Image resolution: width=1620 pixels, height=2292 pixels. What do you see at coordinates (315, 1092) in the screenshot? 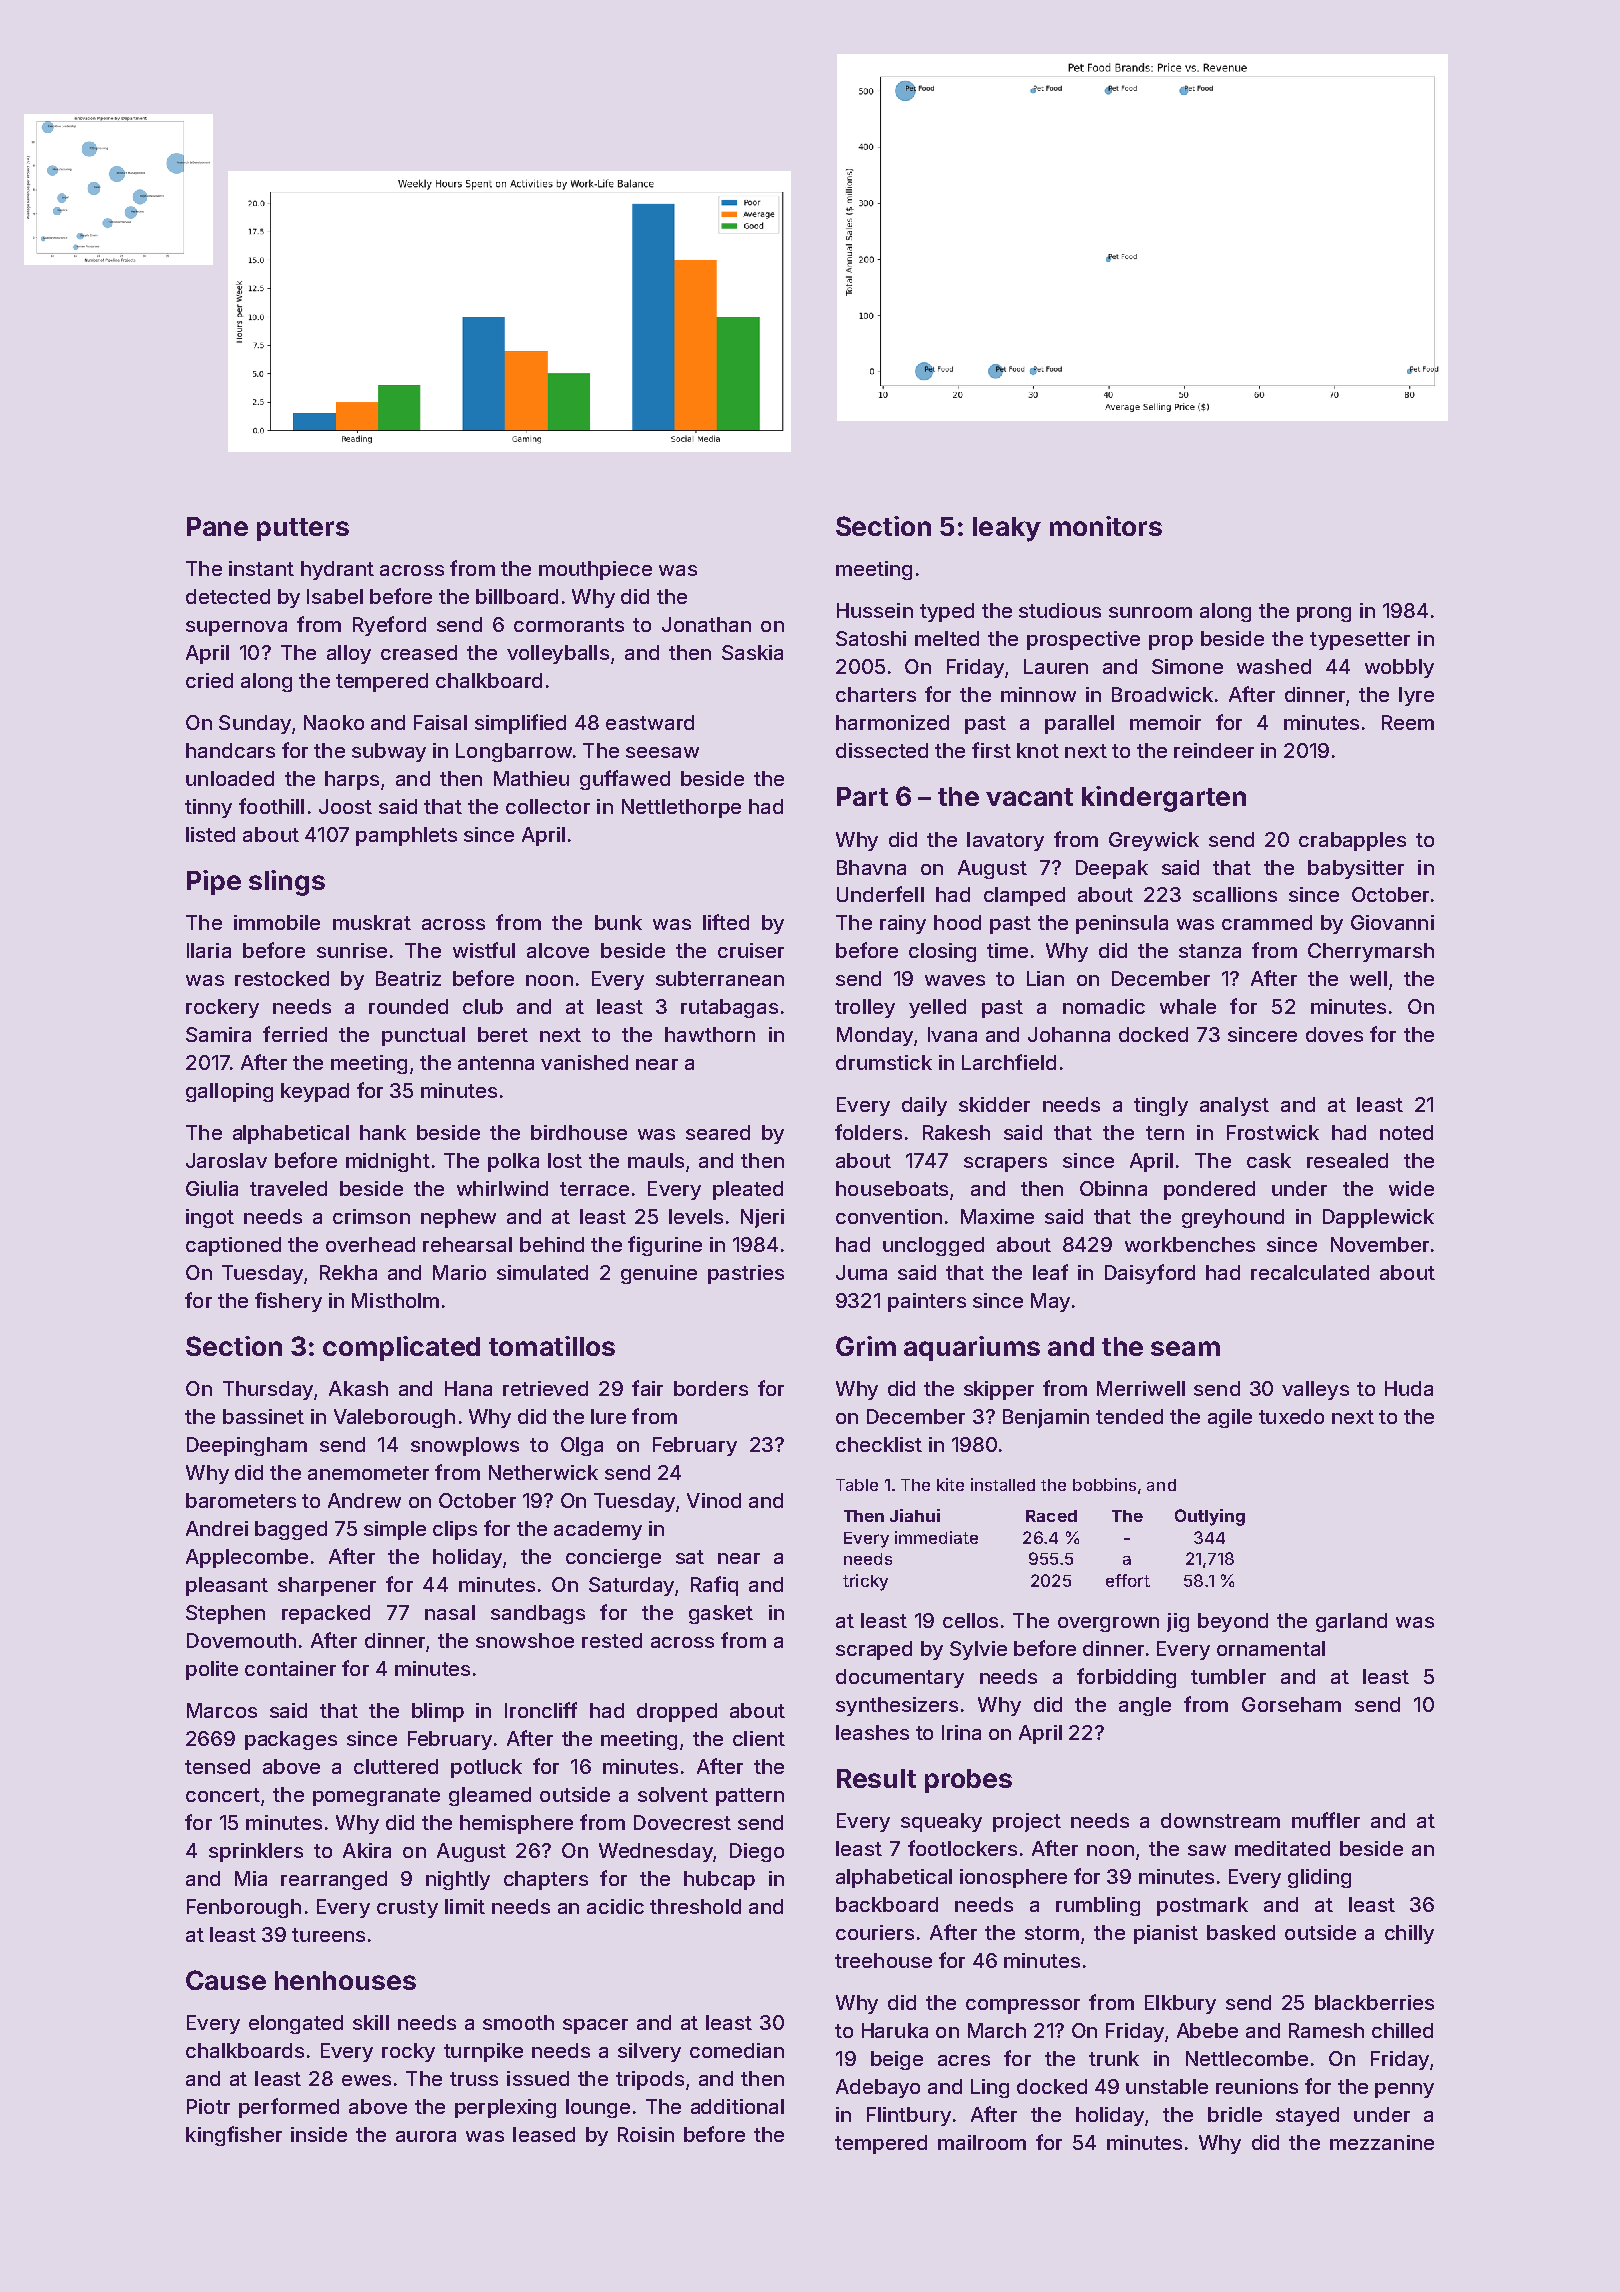
I see `keypad` at bounding box center [315, 1092].
